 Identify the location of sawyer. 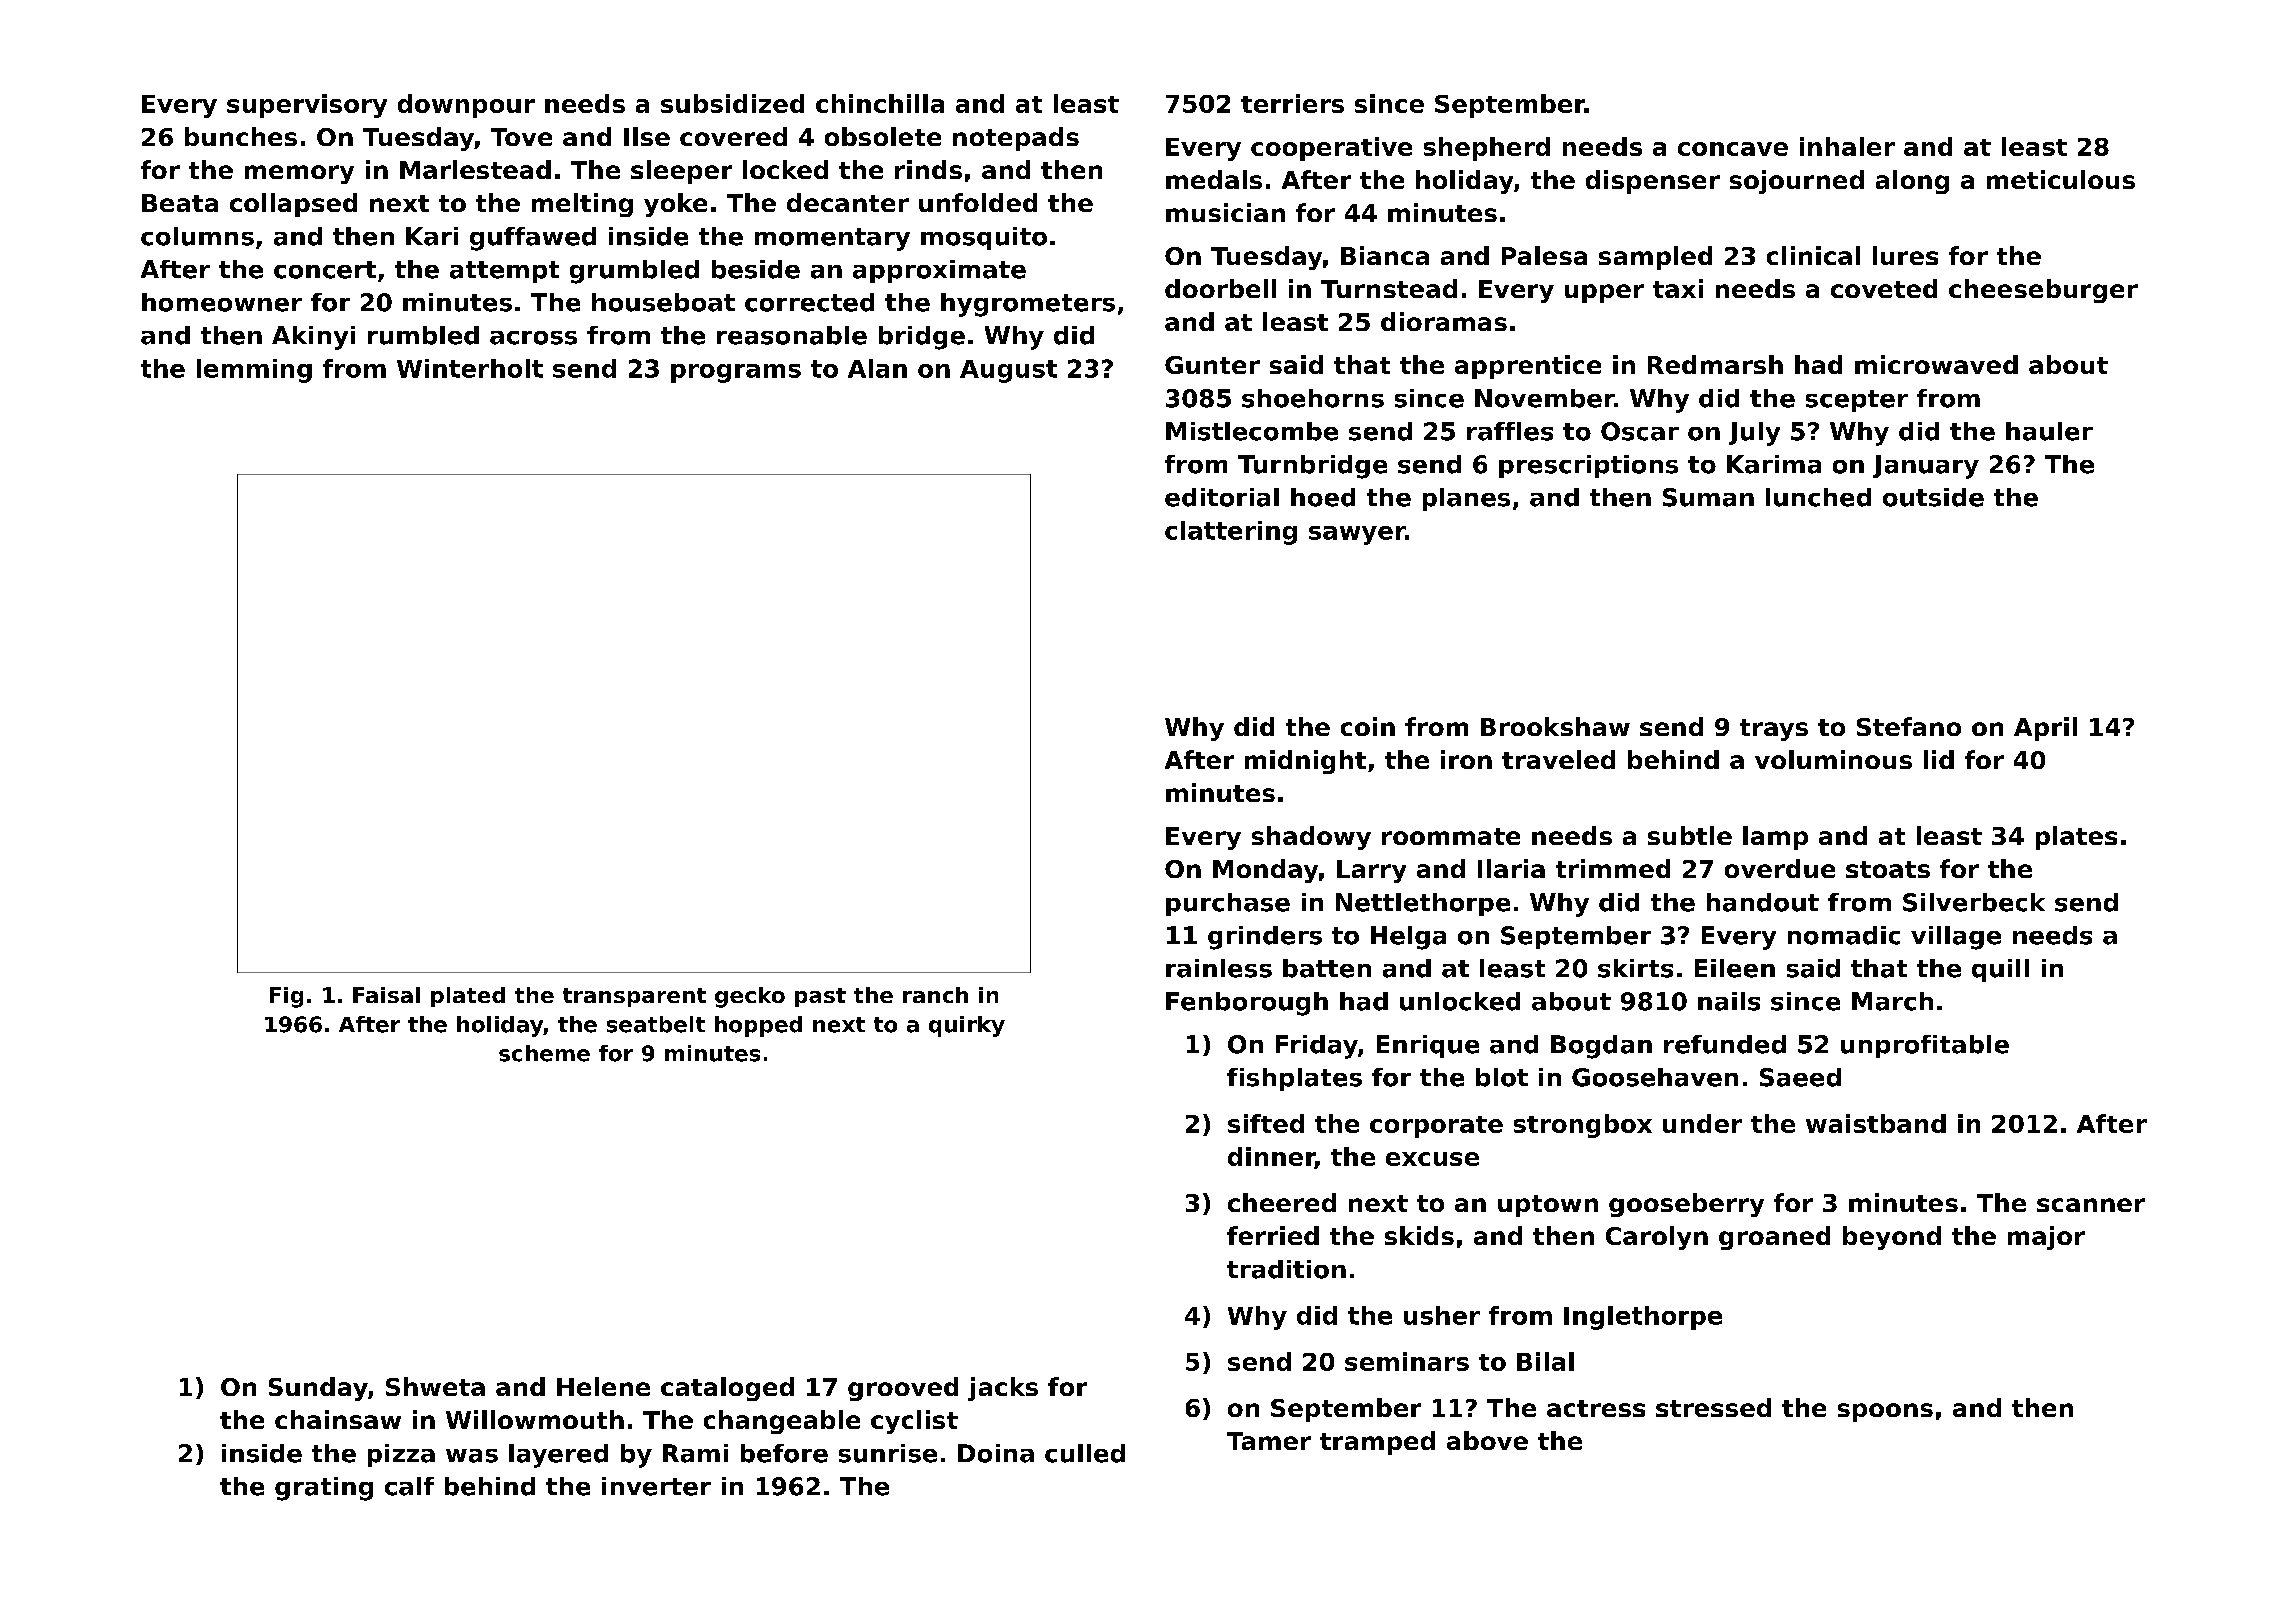
(1357, 535).
